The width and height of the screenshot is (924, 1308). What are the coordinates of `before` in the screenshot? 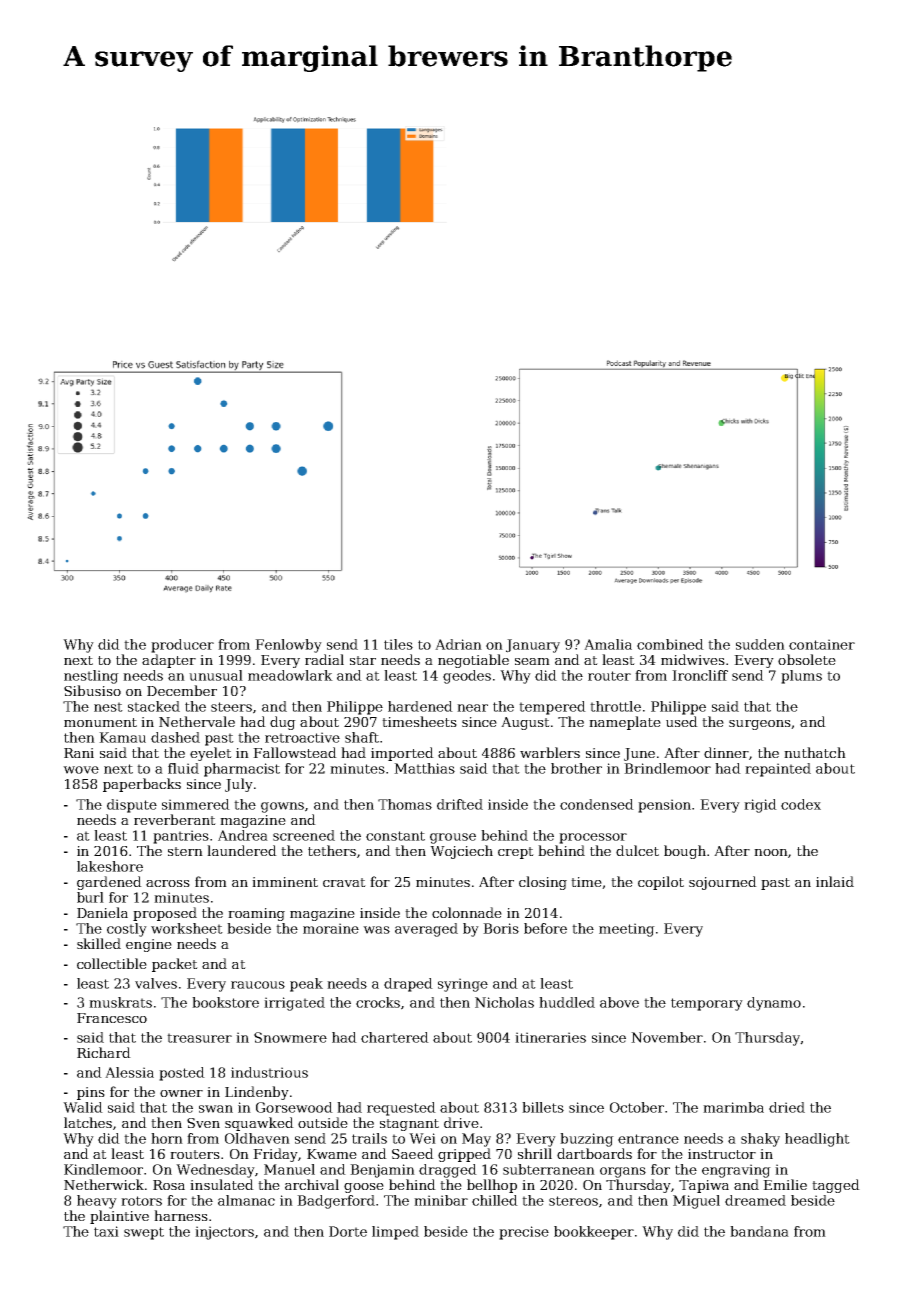 It's located at (545, 928).
